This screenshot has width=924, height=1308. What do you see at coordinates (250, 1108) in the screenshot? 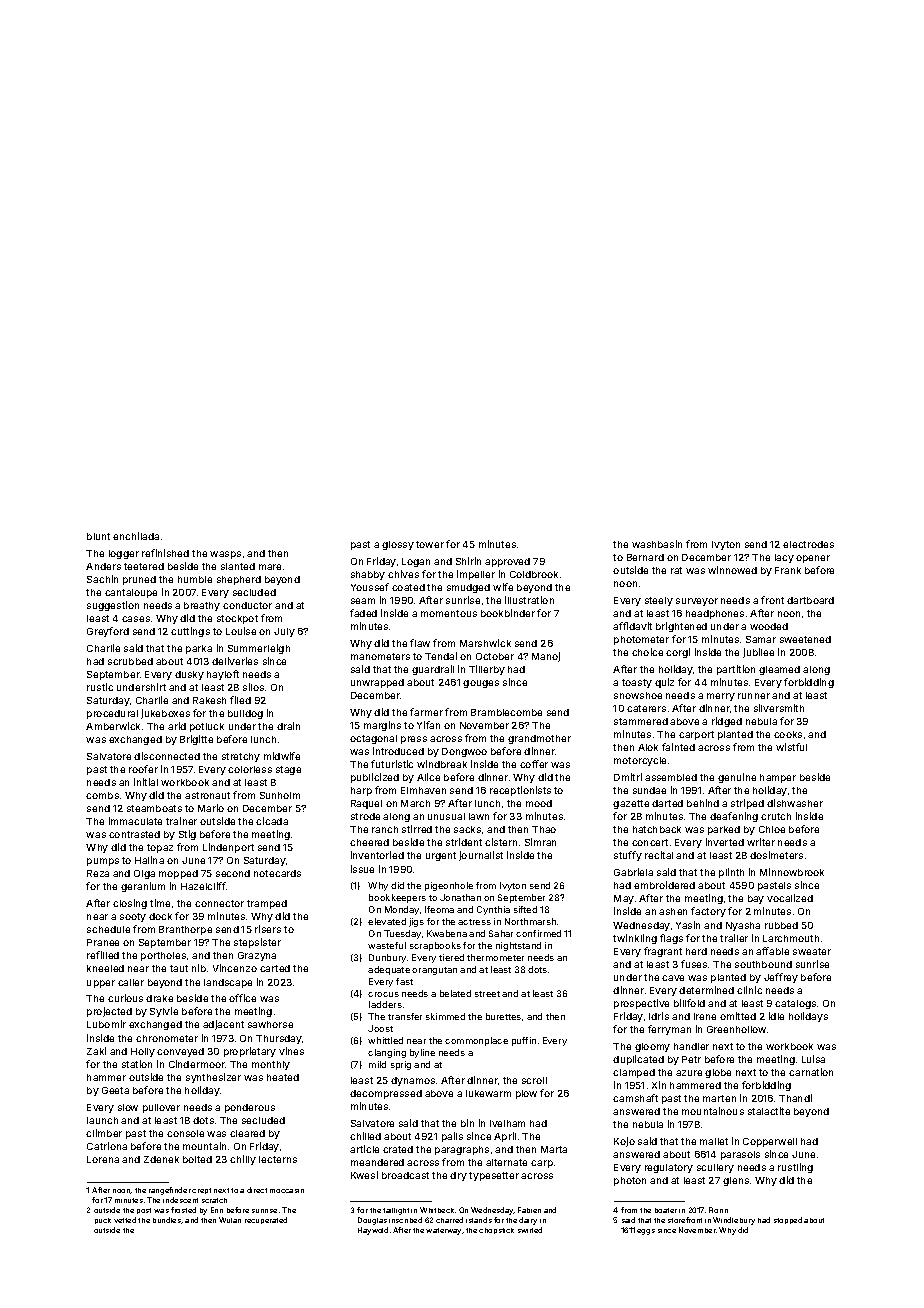
I see `ponderous` at bounding box center [250, 1108].
